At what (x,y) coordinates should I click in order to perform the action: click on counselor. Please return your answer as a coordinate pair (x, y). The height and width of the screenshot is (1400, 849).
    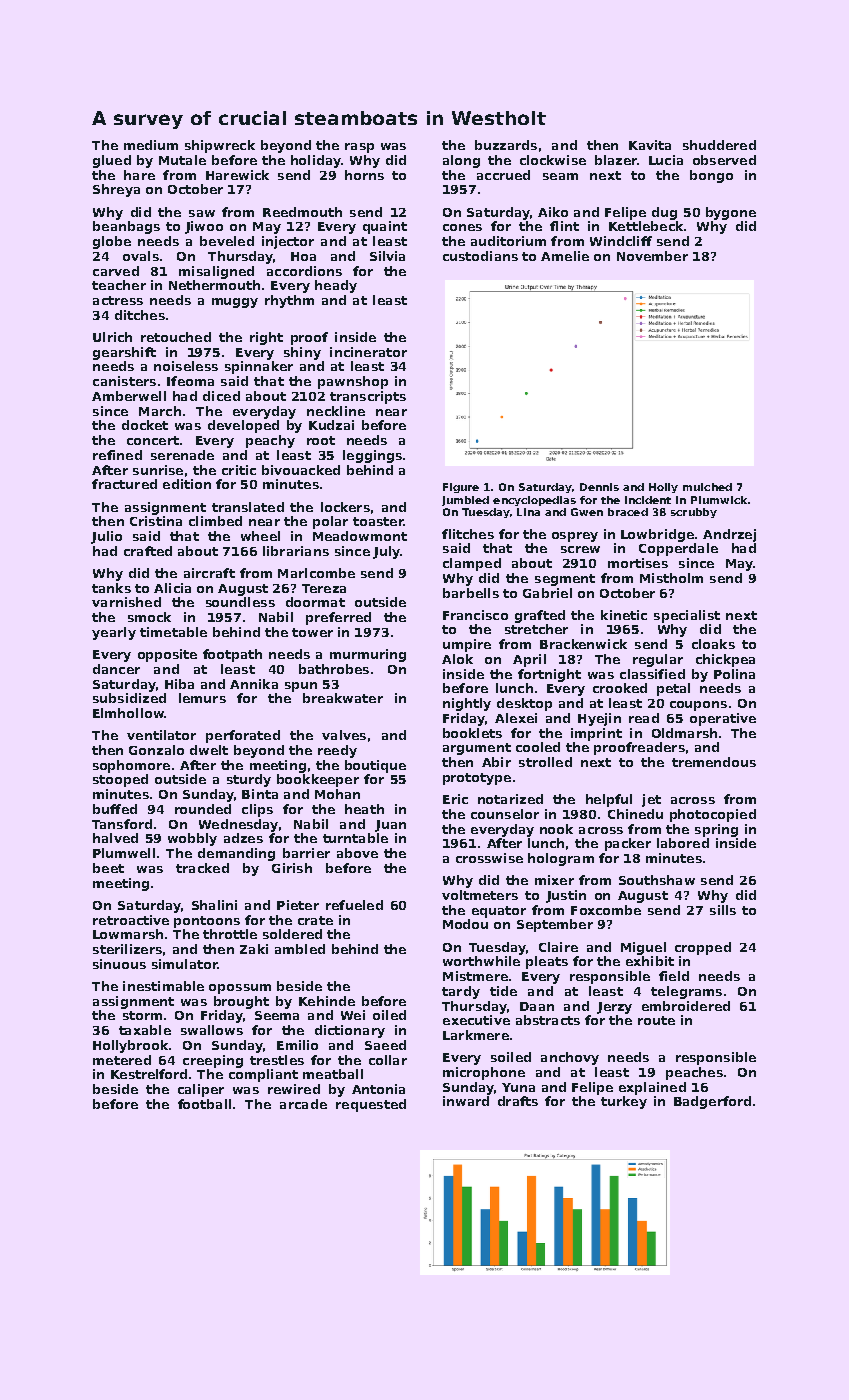
    Looking at the image, I should click on (505, 814).
